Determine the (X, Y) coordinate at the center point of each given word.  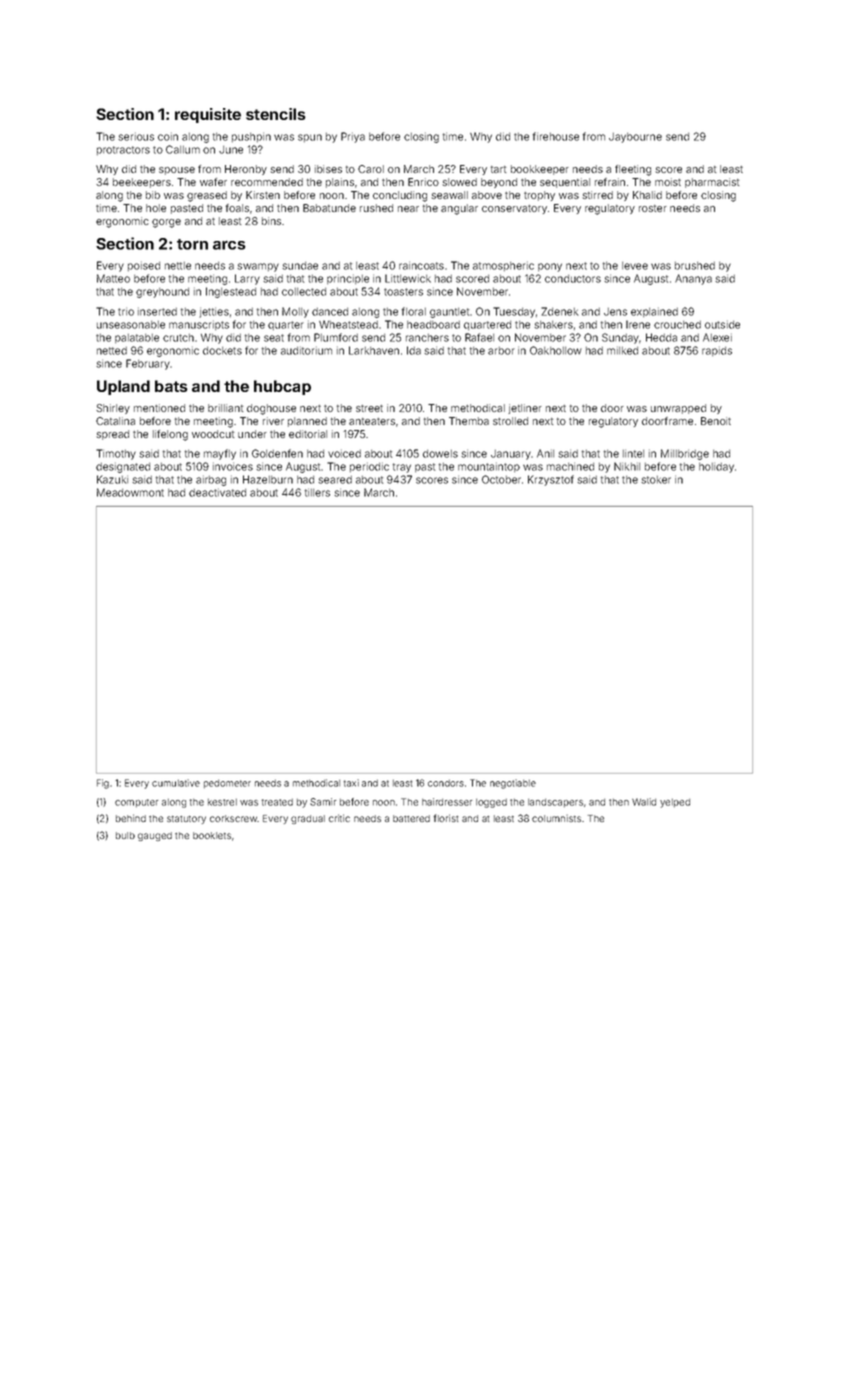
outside (722, 324)
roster (653, 208)
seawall (449, 195)
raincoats (421, 265)
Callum (183, 149)
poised (144, 266)
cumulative (176, 783)
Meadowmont (130, 492)
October (501, 479)
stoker (656, 480)
